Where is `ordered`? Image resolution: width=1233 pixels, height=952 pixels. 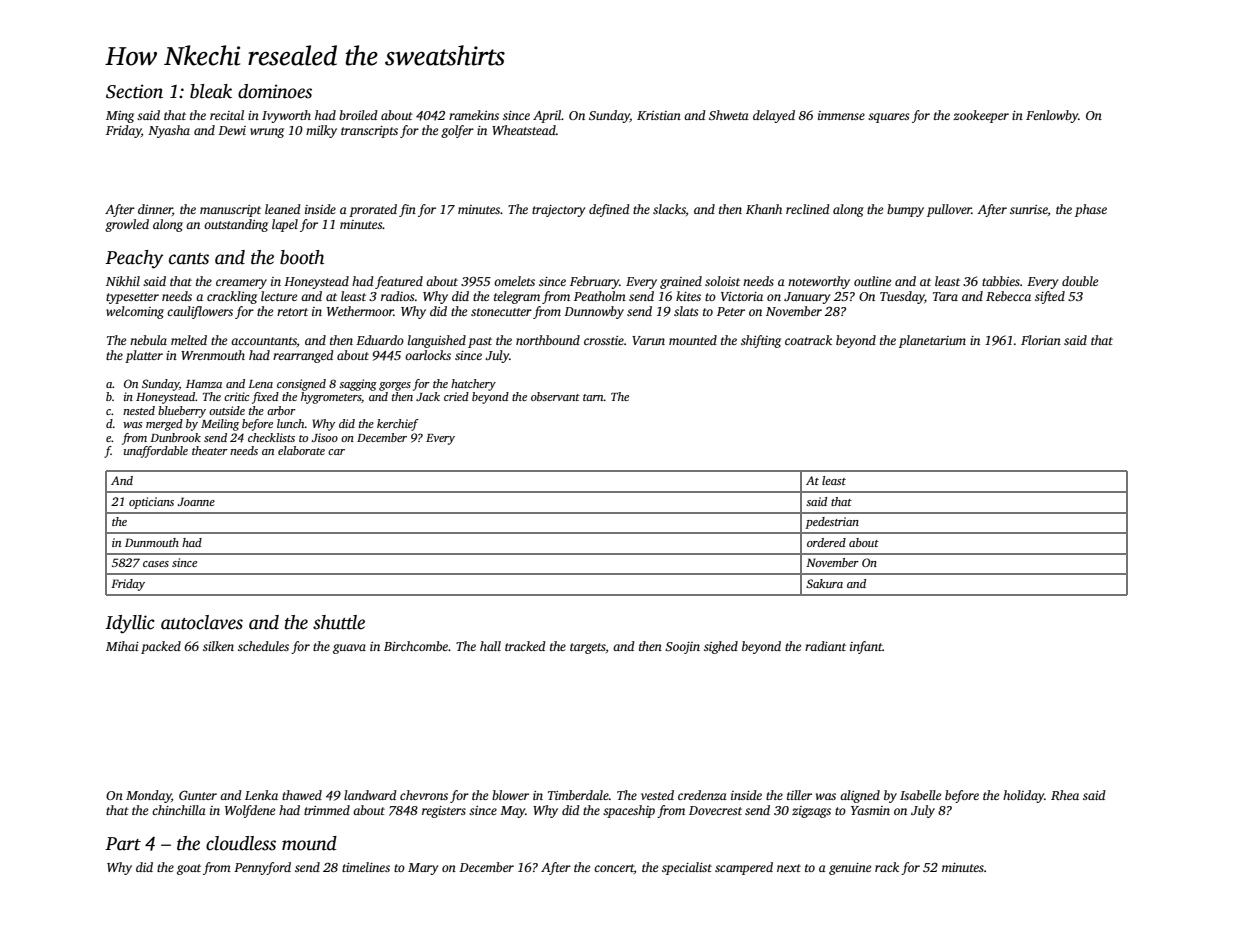
ordered is located at coordinates (826, 542).
